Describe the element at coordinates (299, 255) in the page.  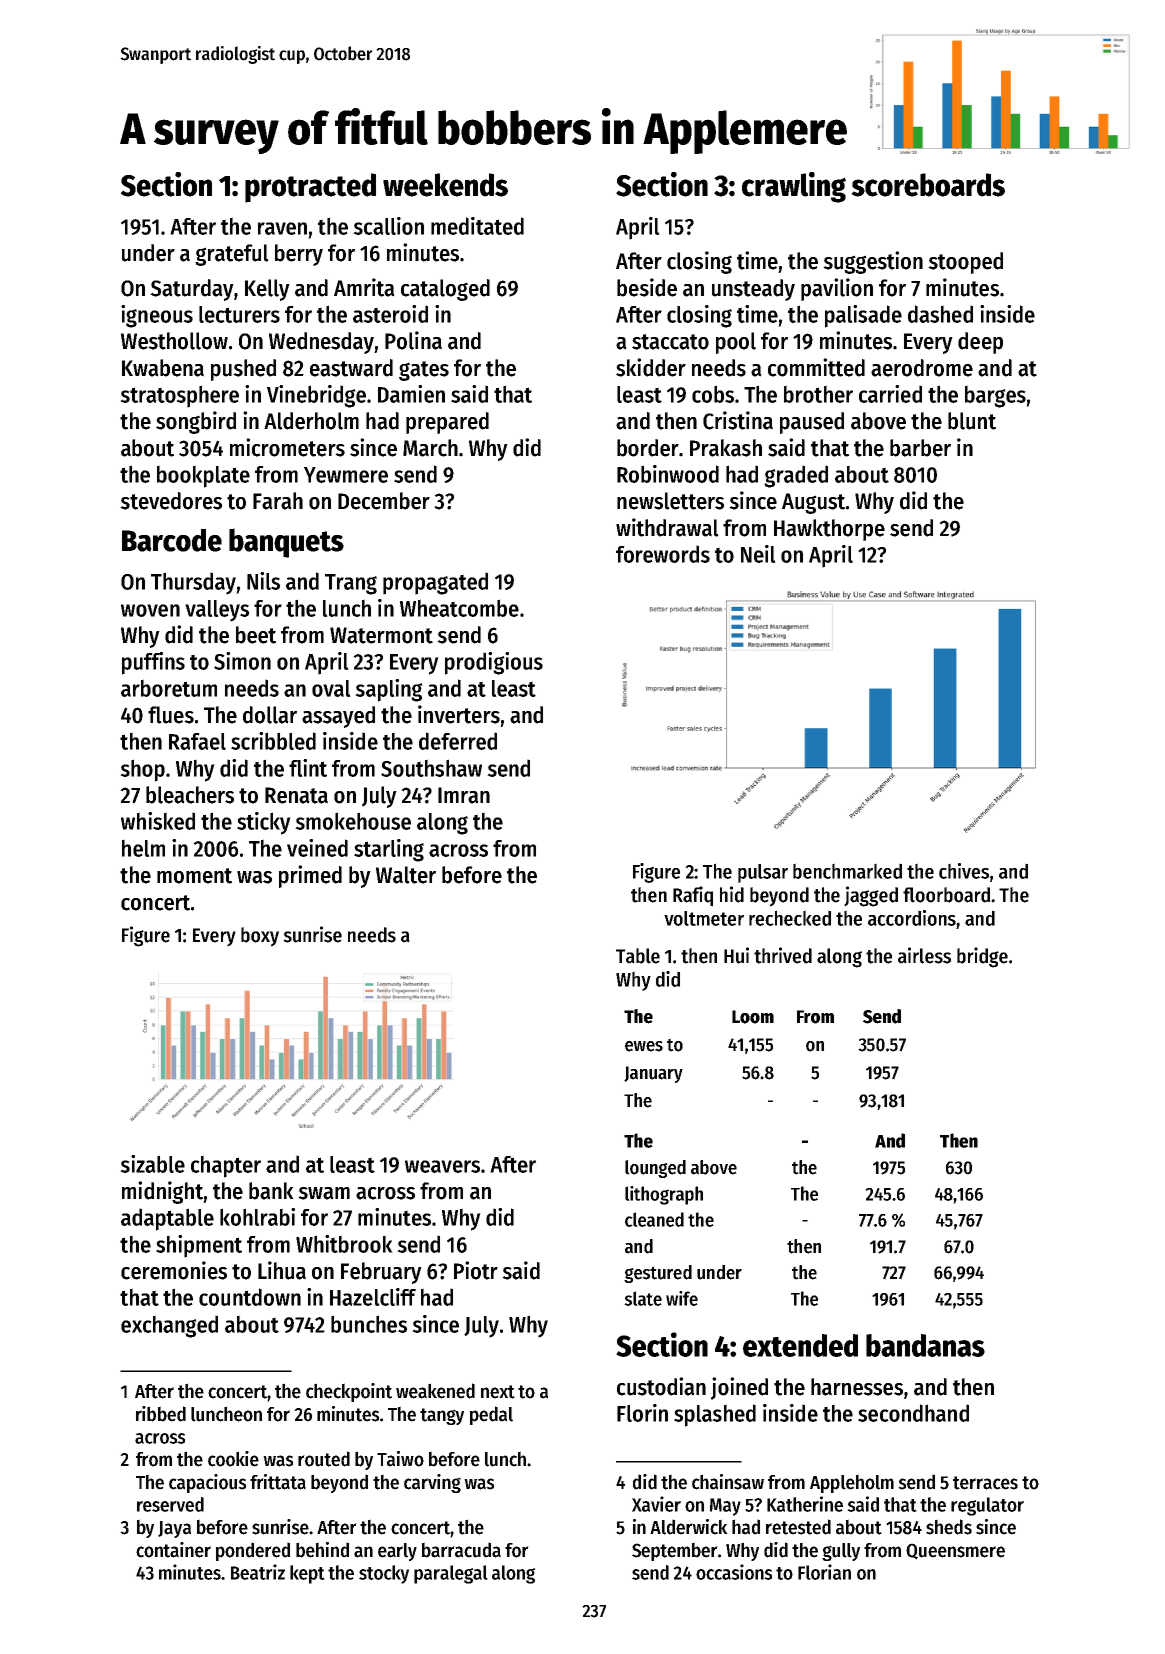
I see `berry` at that location.
